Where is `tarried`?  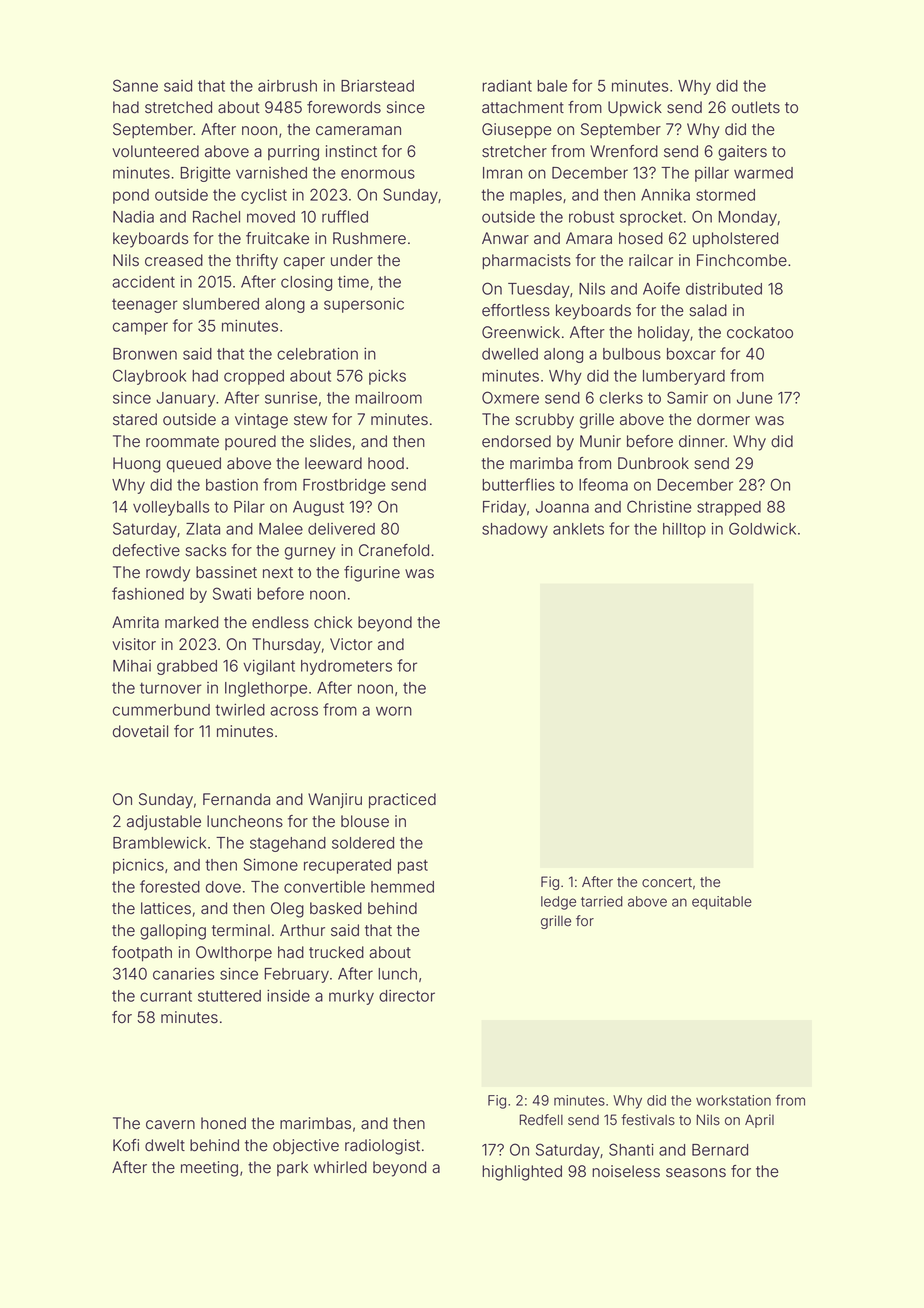
tarried is located at coordinates (602, 901).
